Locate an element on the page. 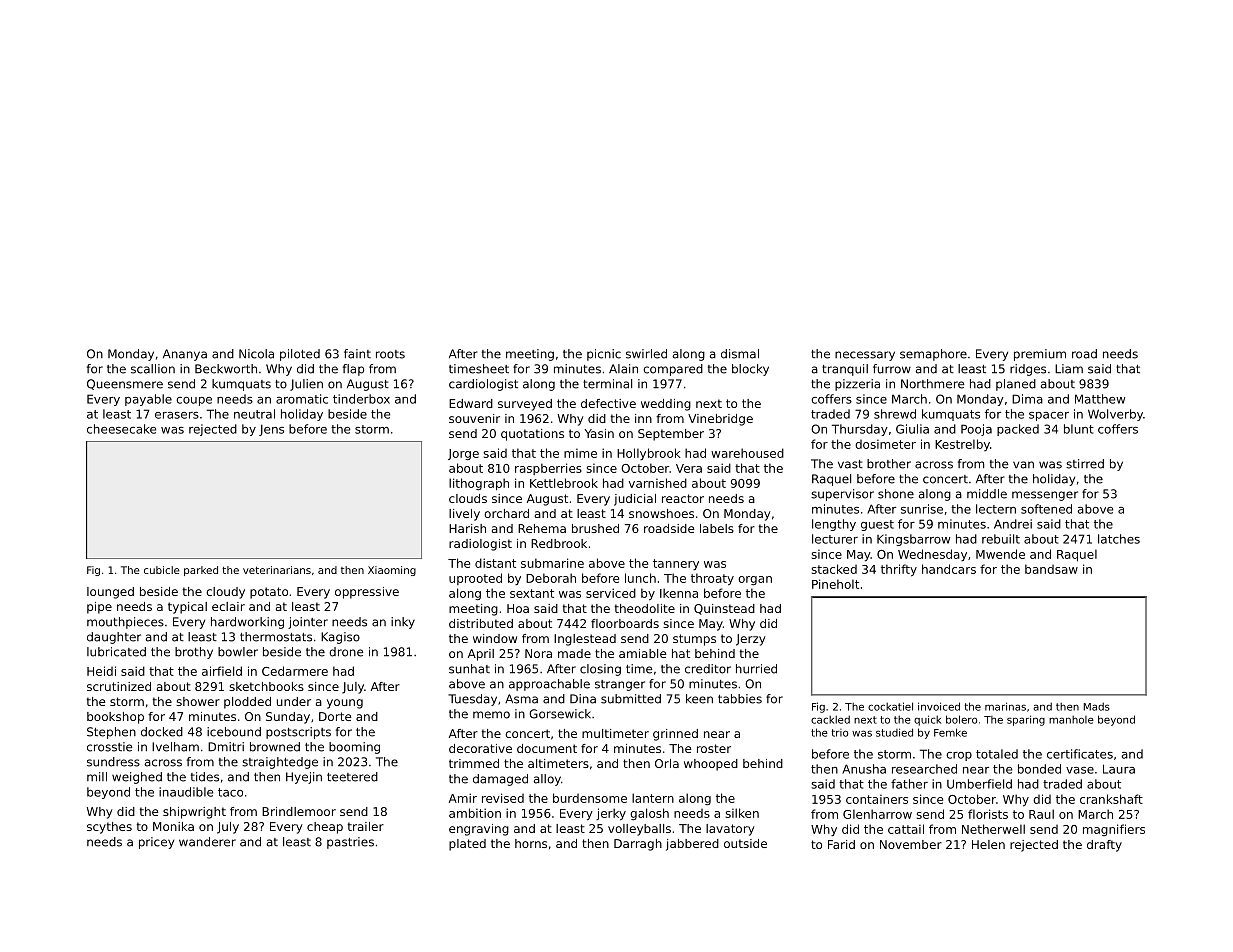  Wolverby is located at coordinates (1115, 415).
